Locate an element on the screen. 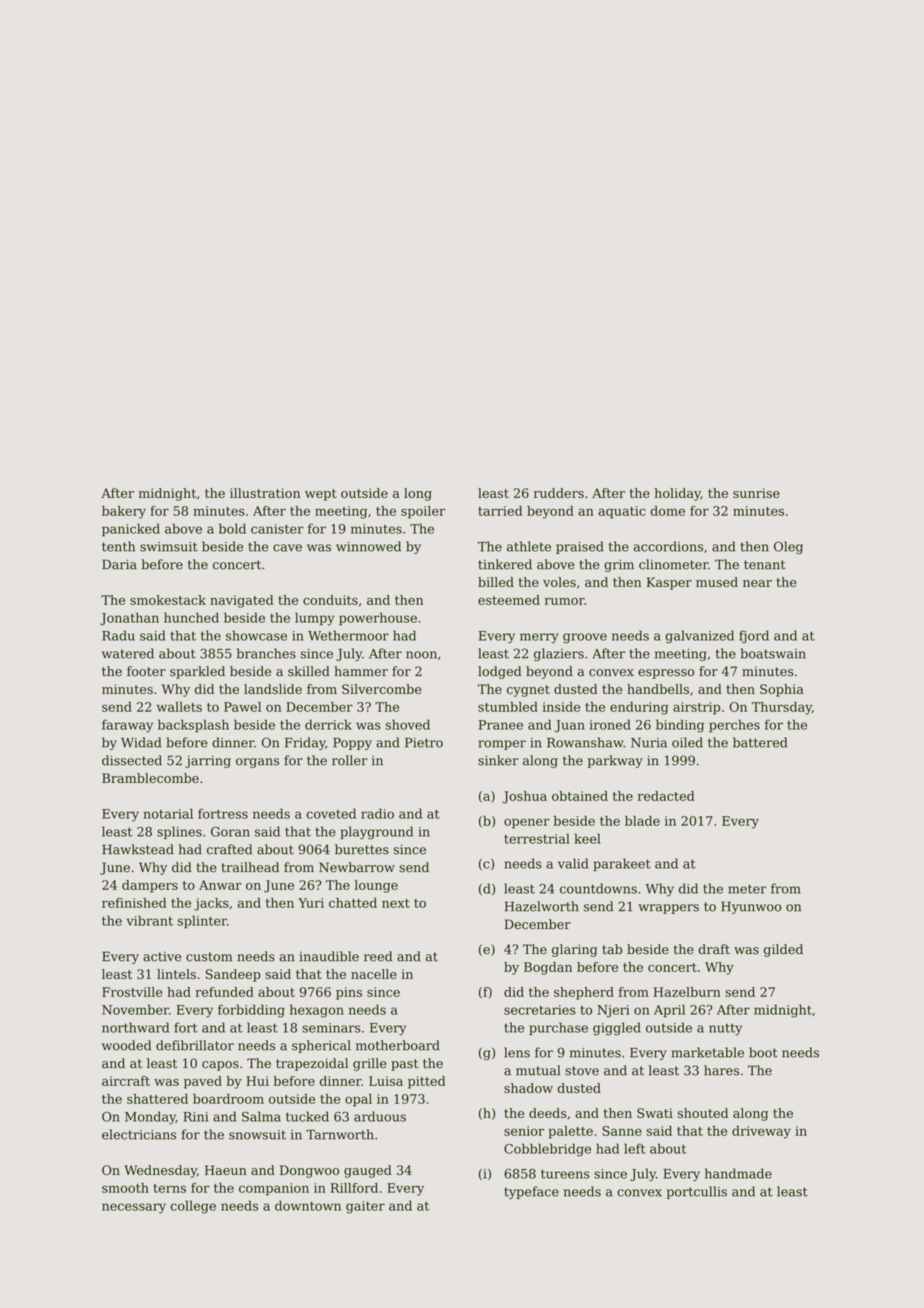 Image resolution: width=924 pixels, height=1308 pixels. marketable is located at coordinates (707, 1052).
